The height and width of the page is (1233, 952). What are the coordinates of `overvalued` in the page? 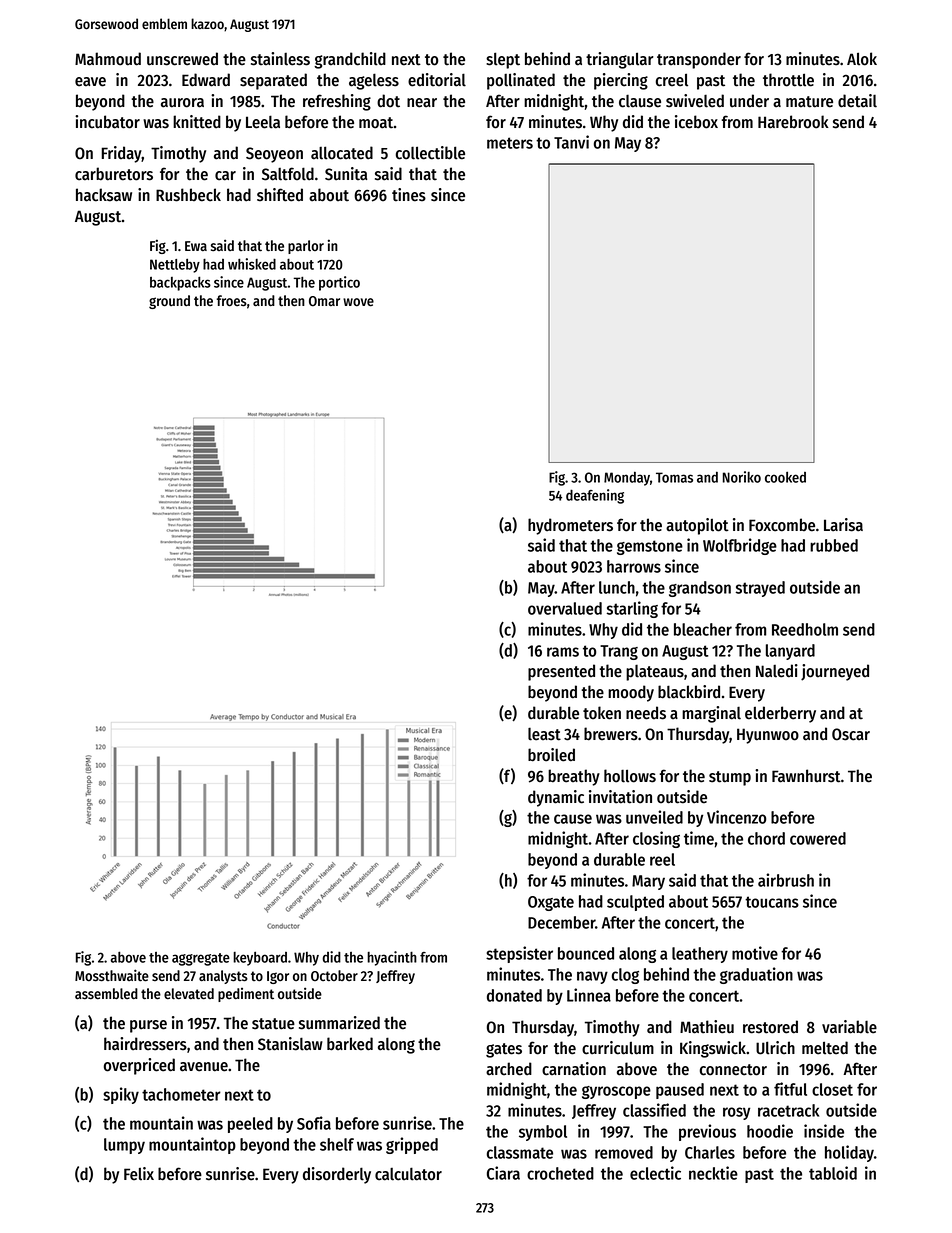 It's located at (565, 608).
